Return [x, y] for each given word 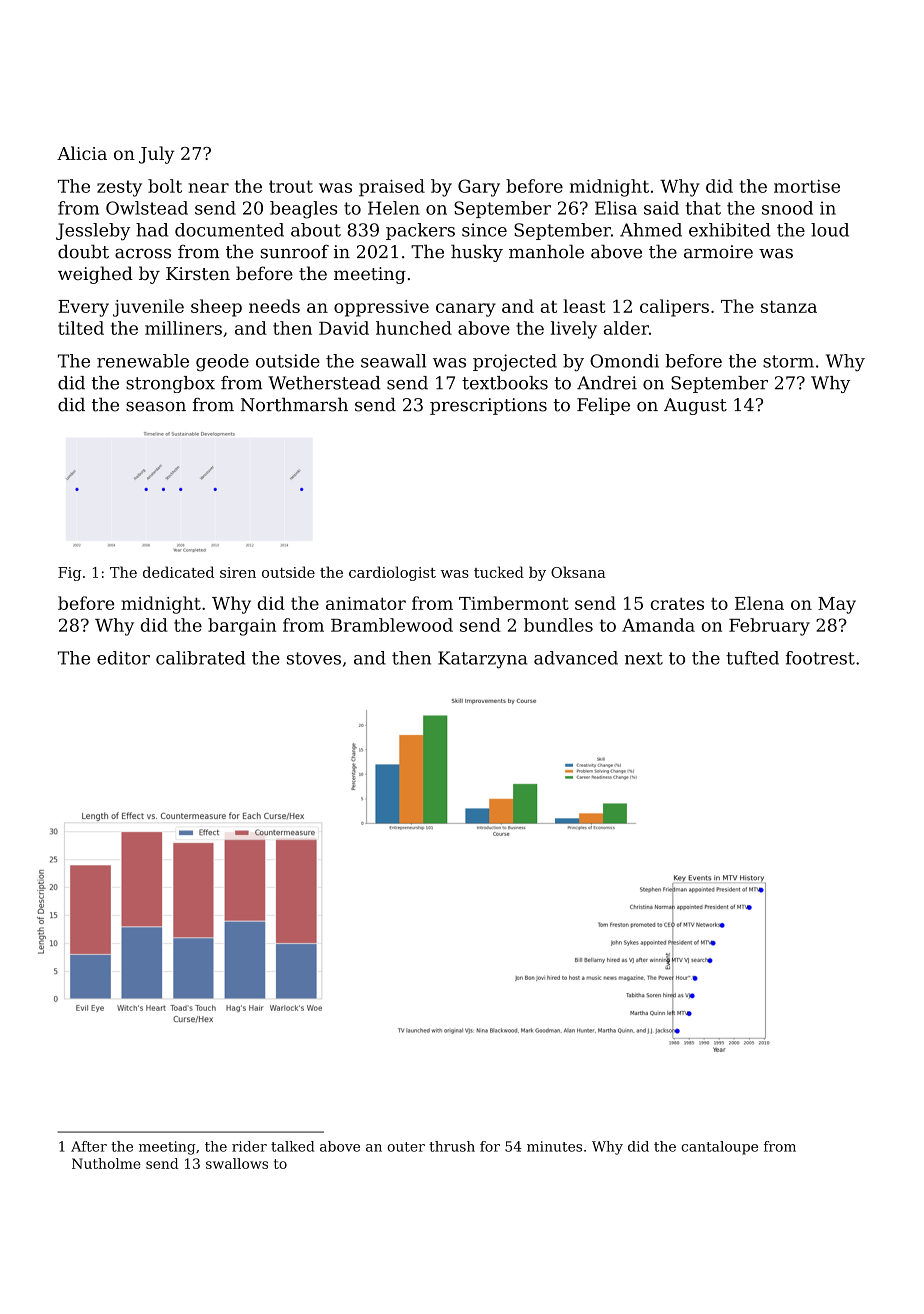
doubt [83, 251]
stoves [314, 658]
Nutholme [106, 1163]
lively [574, 330]
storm [788, 361]
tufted [752, 658]
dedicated [178, 572]
